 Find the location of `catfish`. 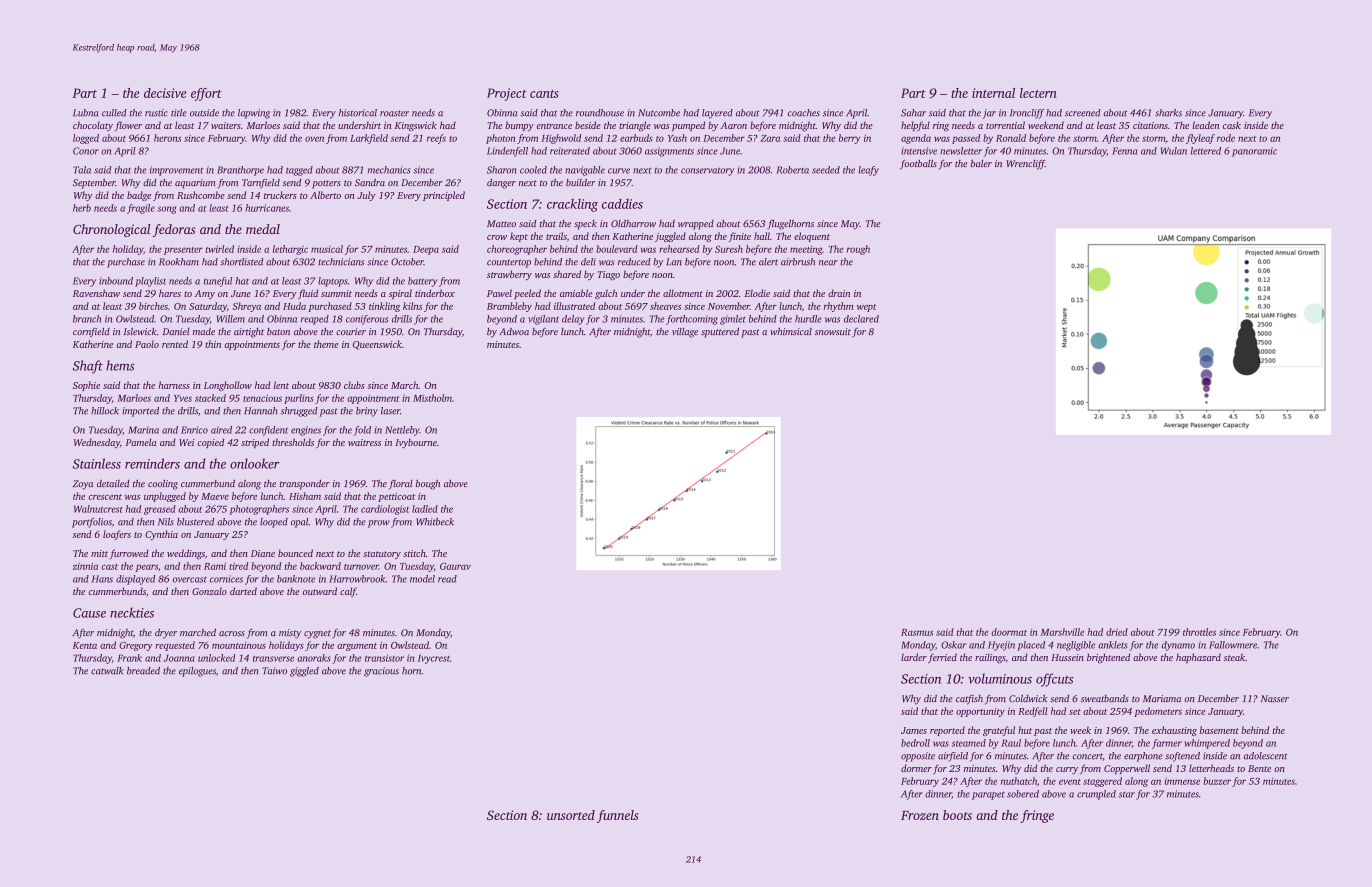

catfish is located at coordinates (969, 699).
